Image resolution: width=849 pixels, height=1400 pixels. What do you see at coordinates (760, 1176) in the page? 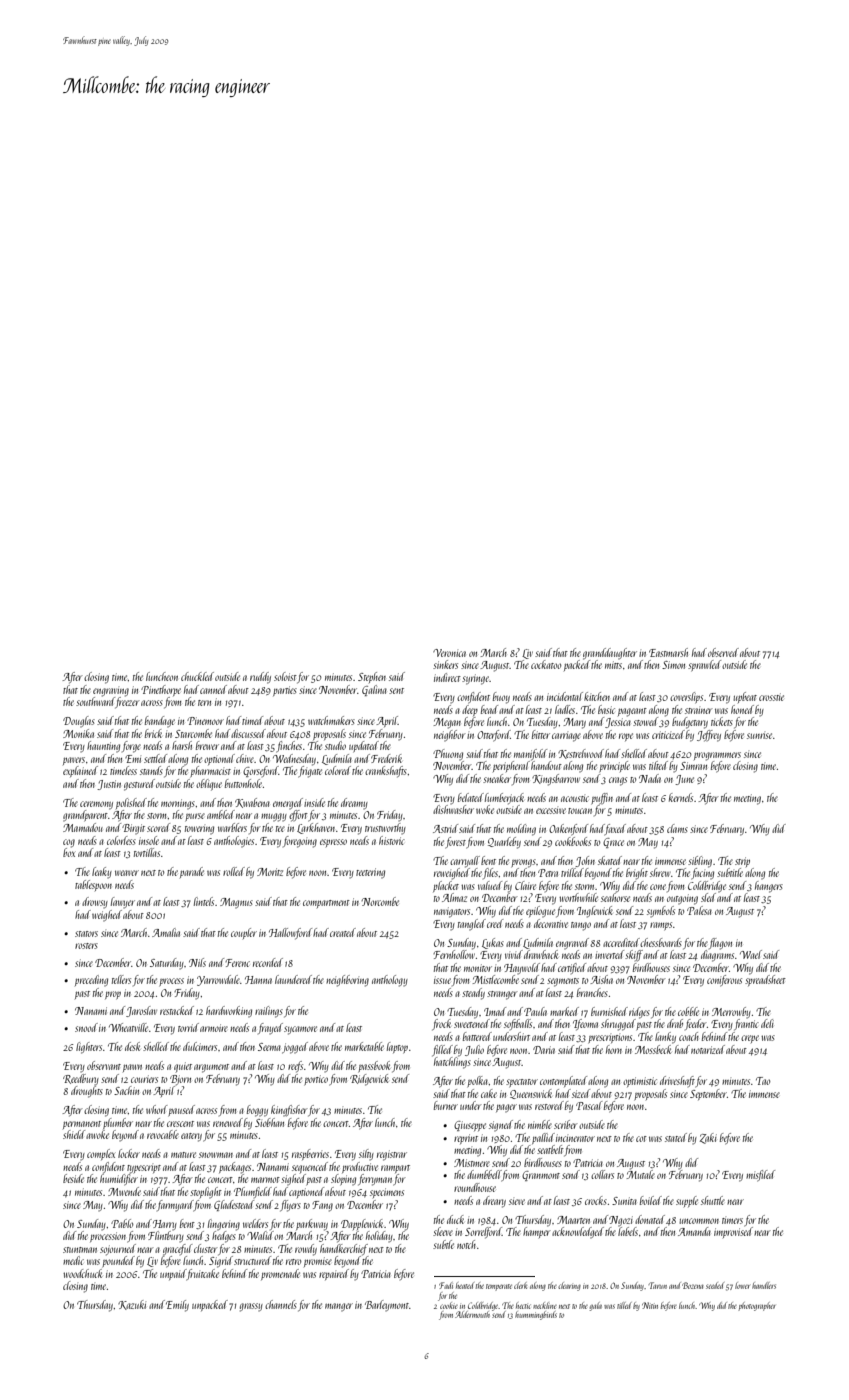
I see `misfiled` at bounding box center [760, 1176].
